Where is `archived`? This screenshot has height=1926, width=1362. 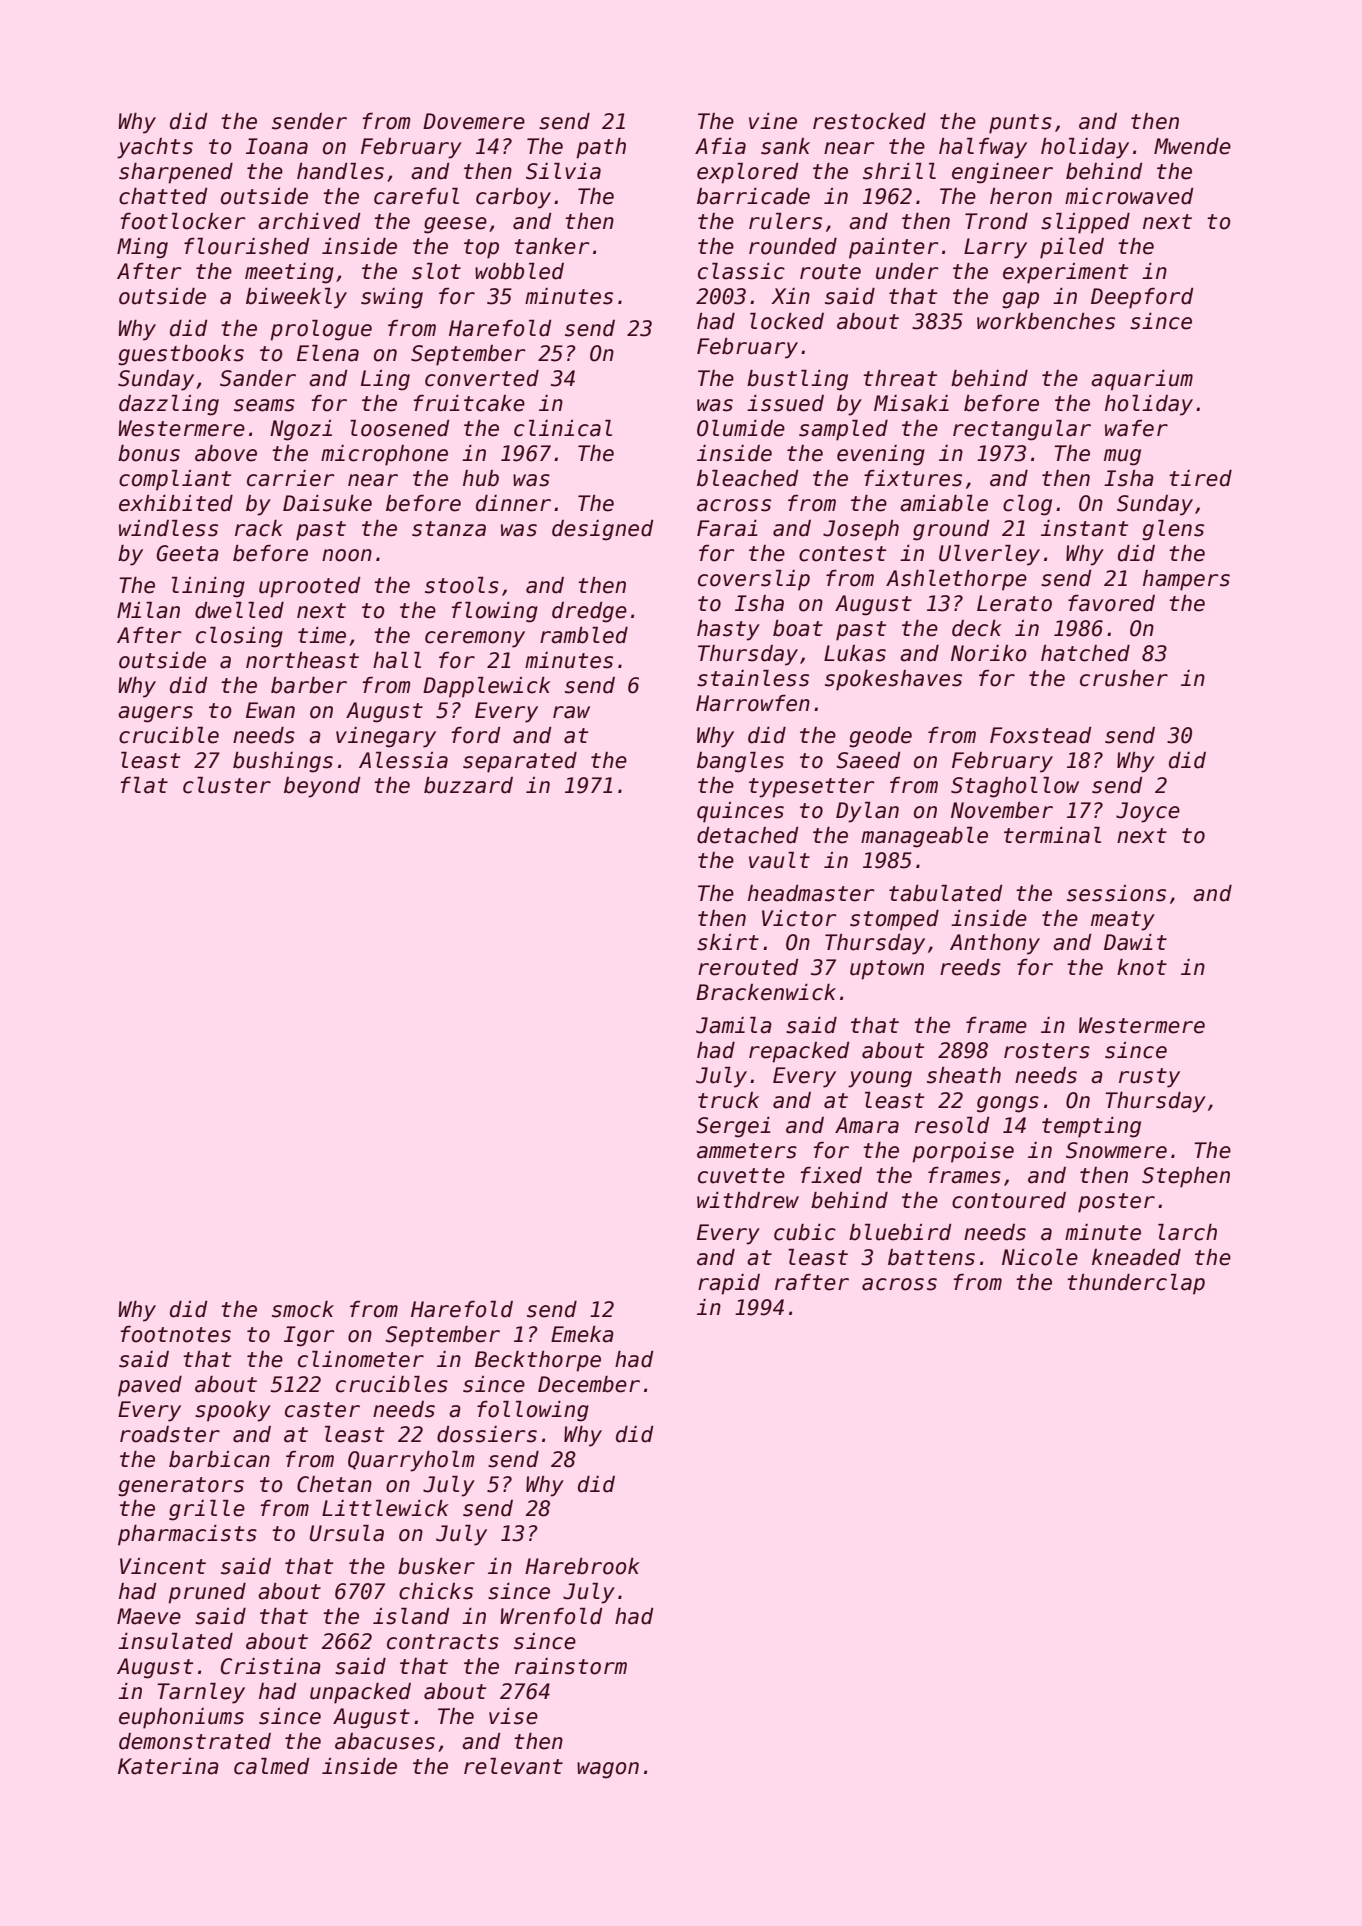
archived is located at coordinates (309, 221).
